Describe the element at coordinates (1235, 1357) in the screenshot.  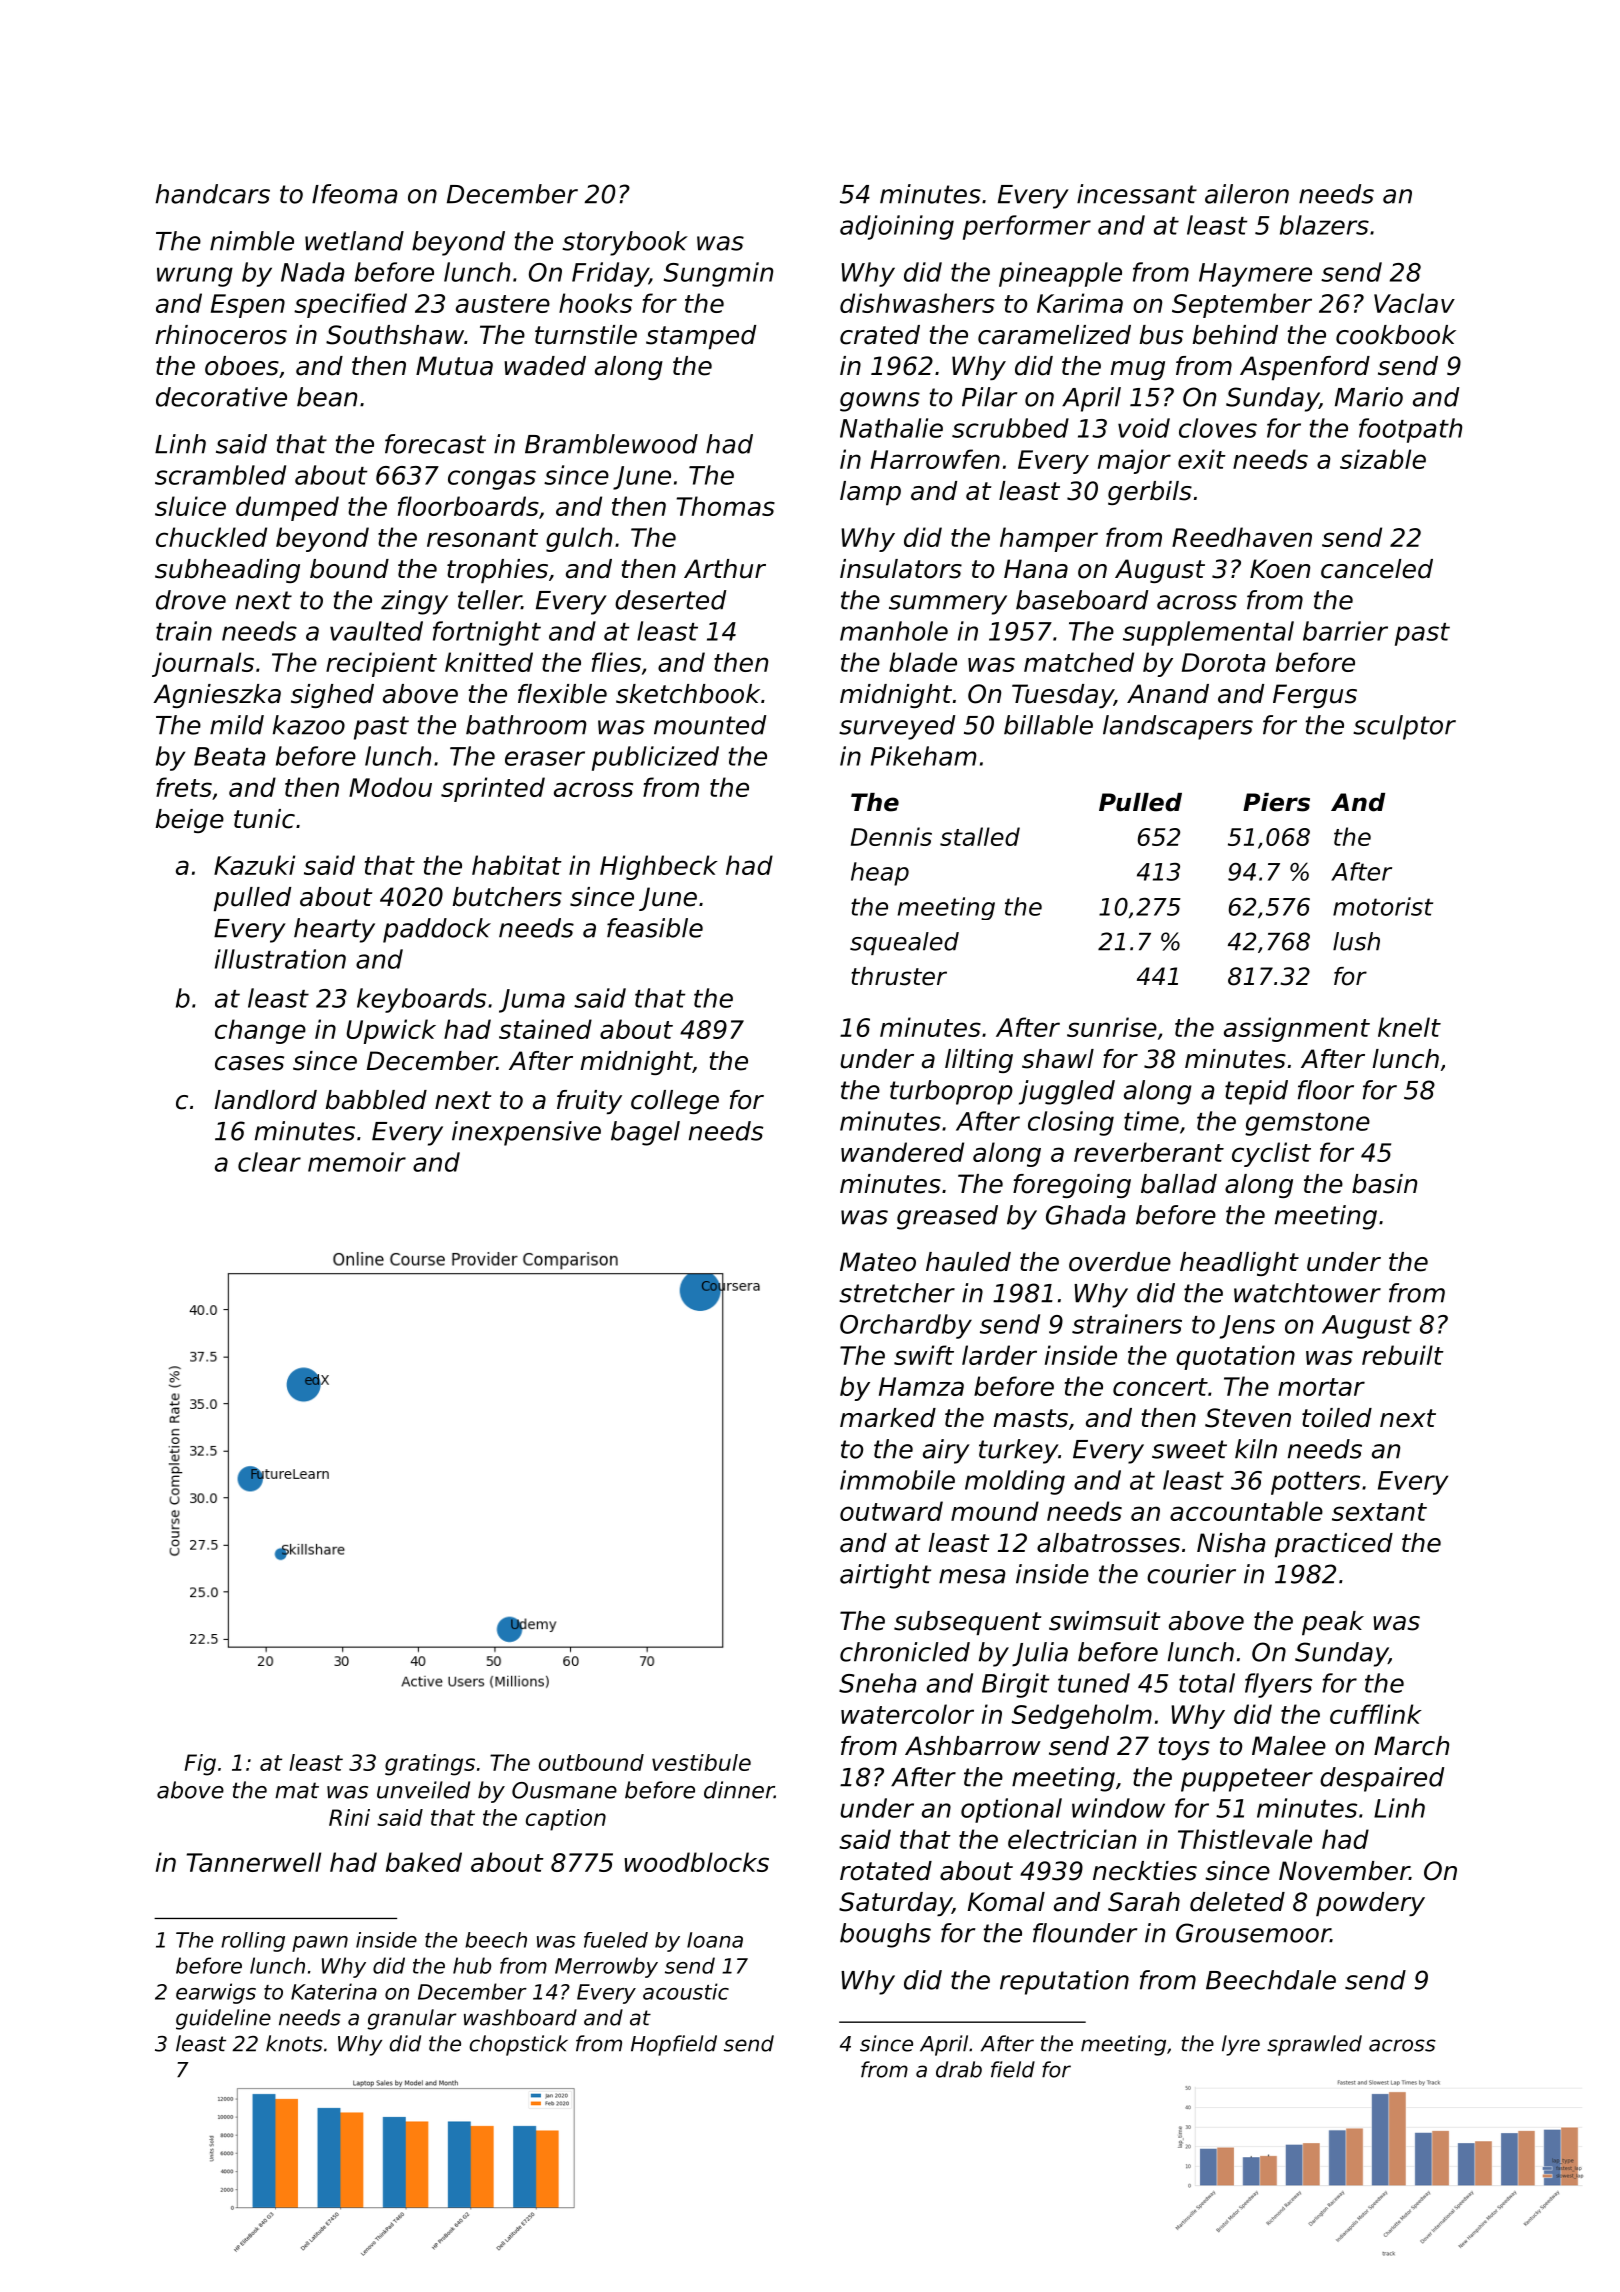
I see `quotation` at that location.
